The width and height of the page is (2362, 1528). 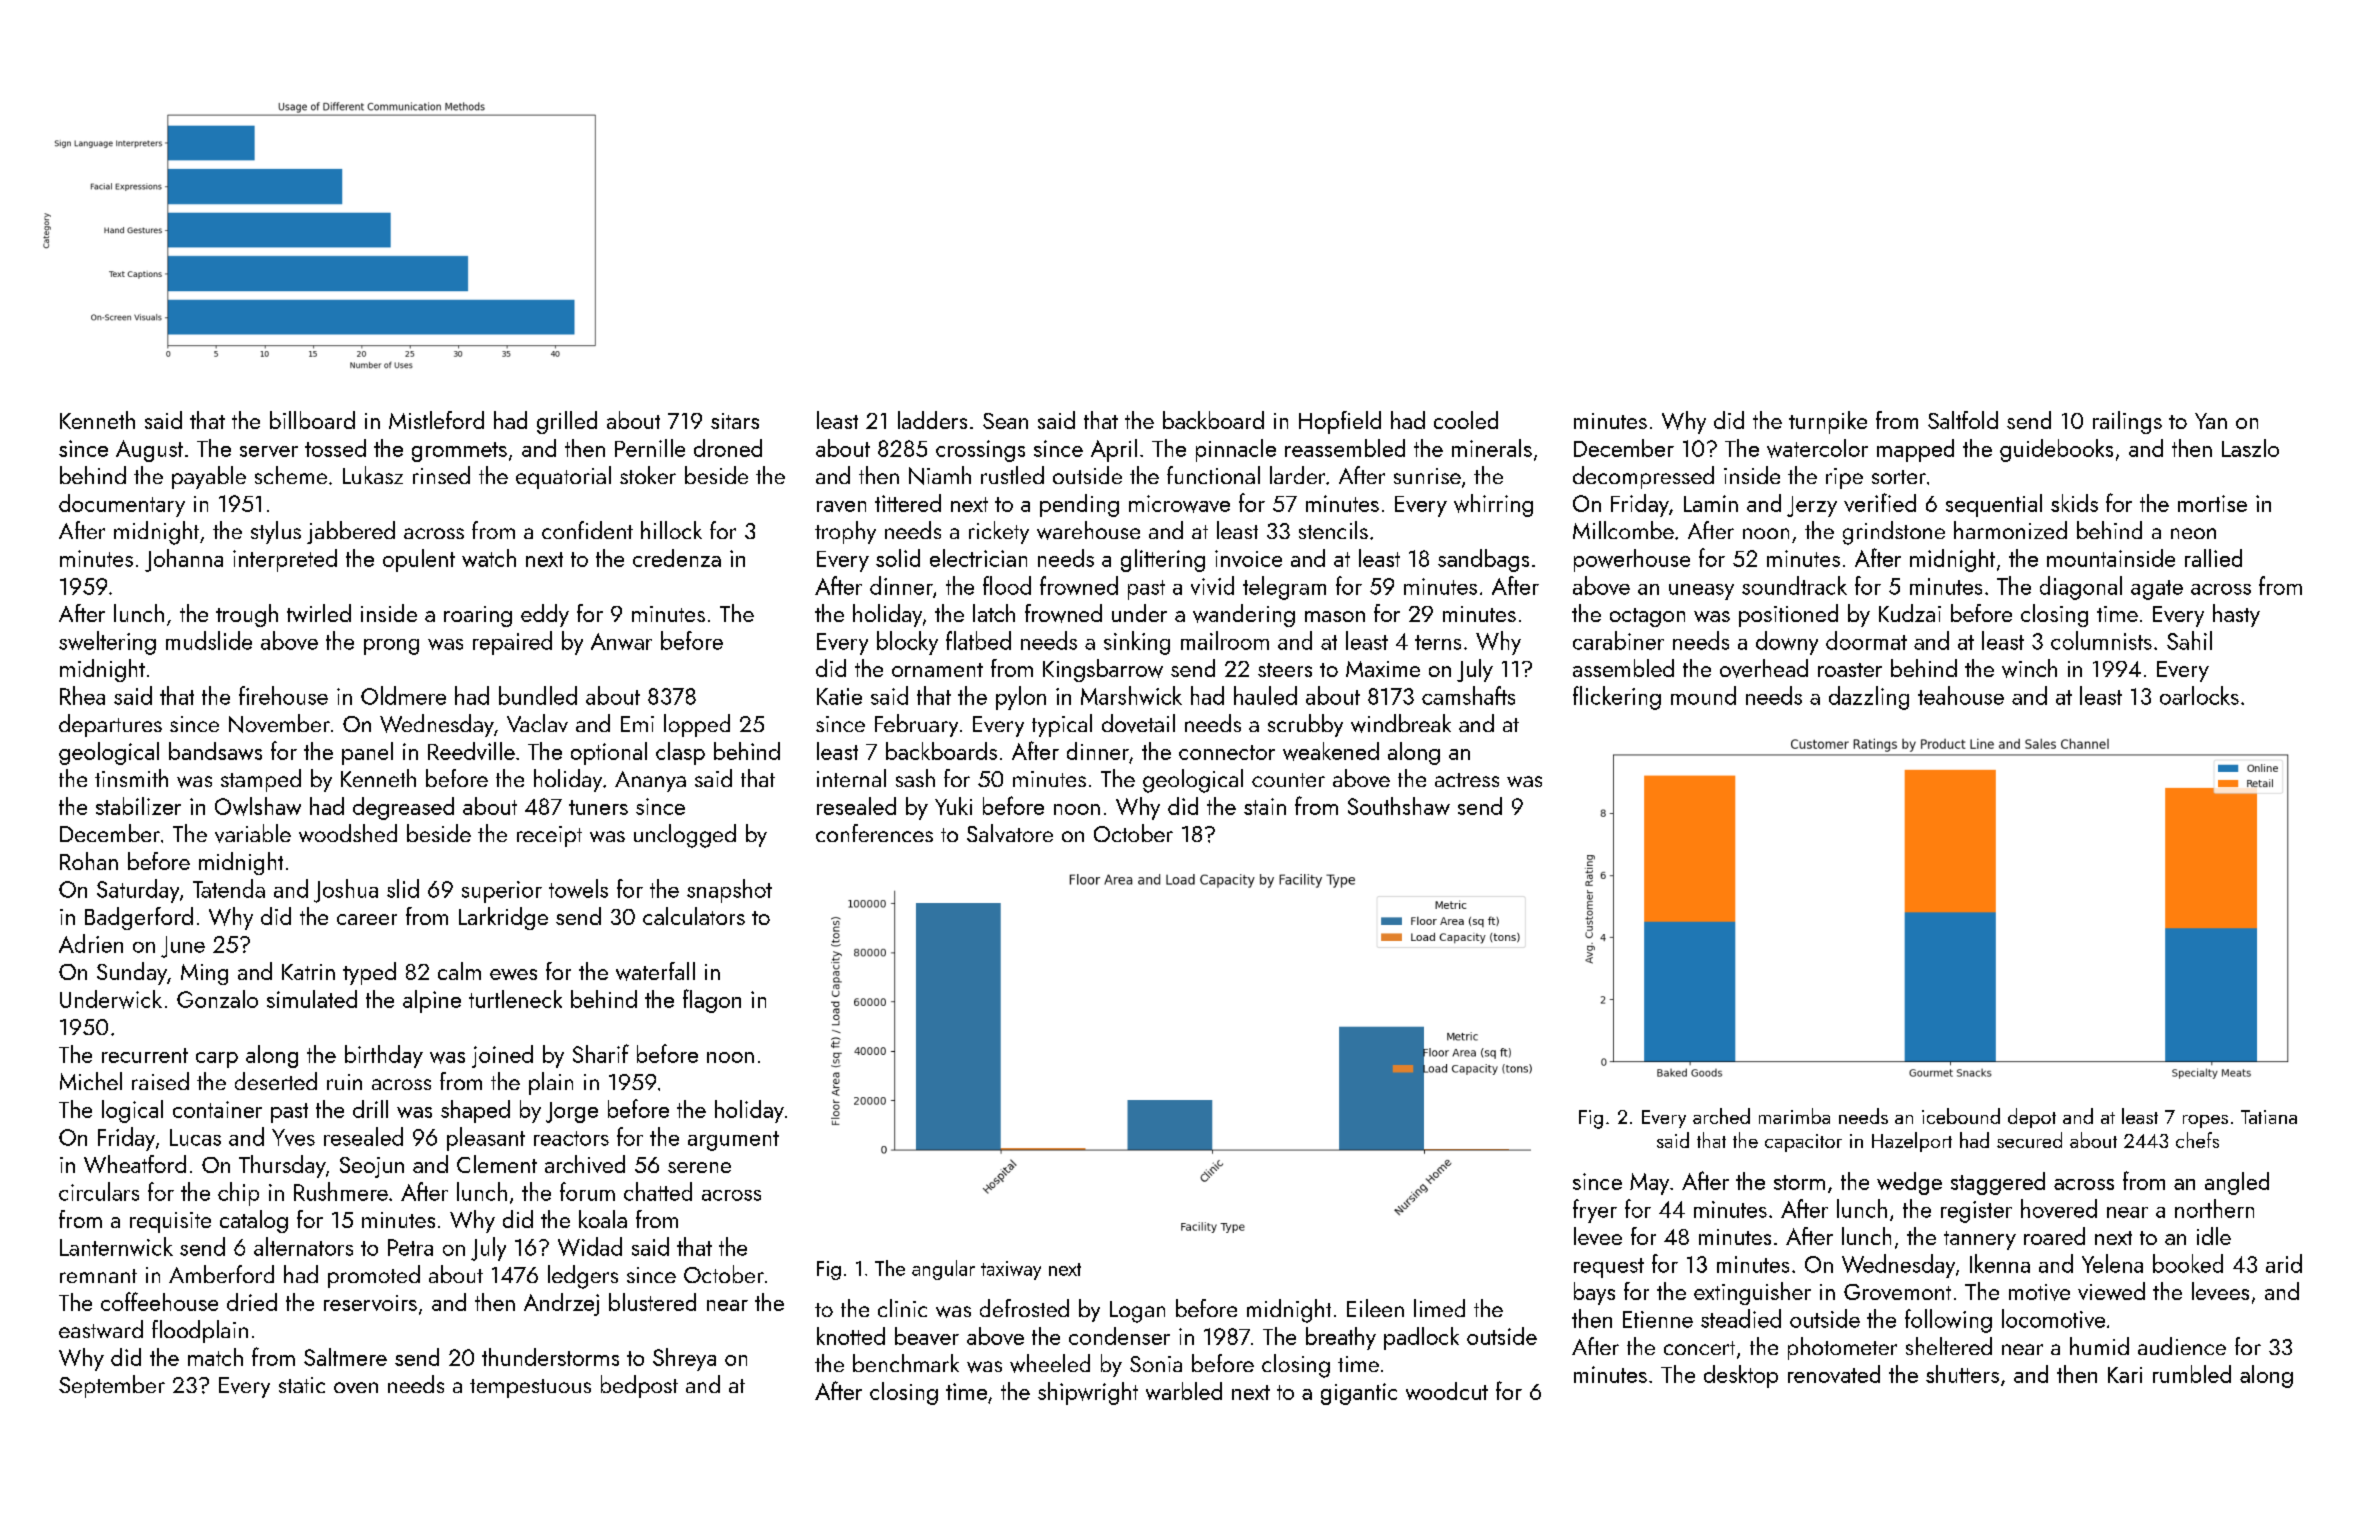 What do you see at coordinates (1794, 1116) in the page?
I see `marimba` at bounding box center [1794, 1116].
